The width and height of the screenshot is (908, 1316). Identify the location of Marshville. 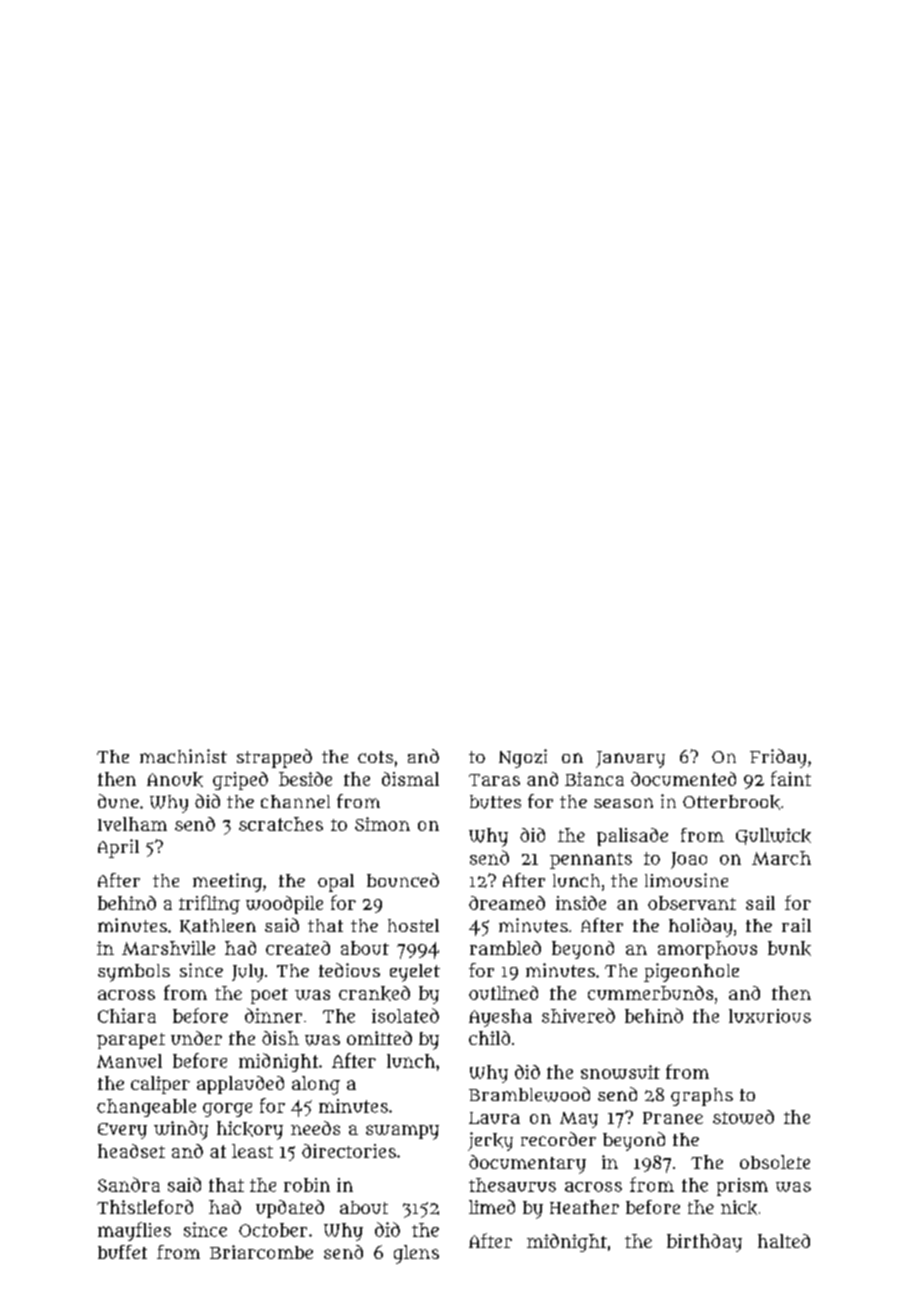
(168, 948).
